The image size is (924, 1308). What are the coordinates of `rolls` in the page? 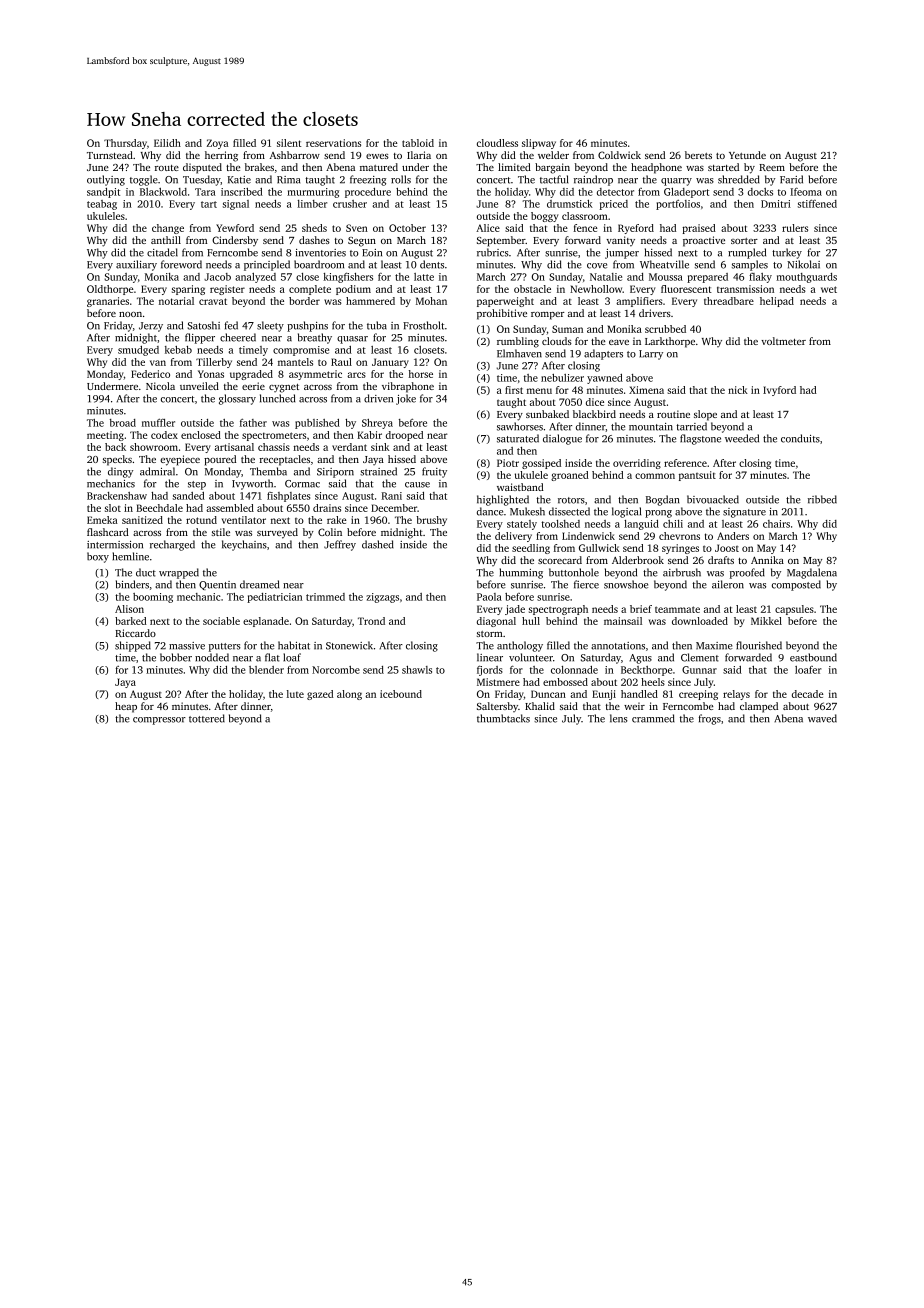 It's located at (401, 179).
